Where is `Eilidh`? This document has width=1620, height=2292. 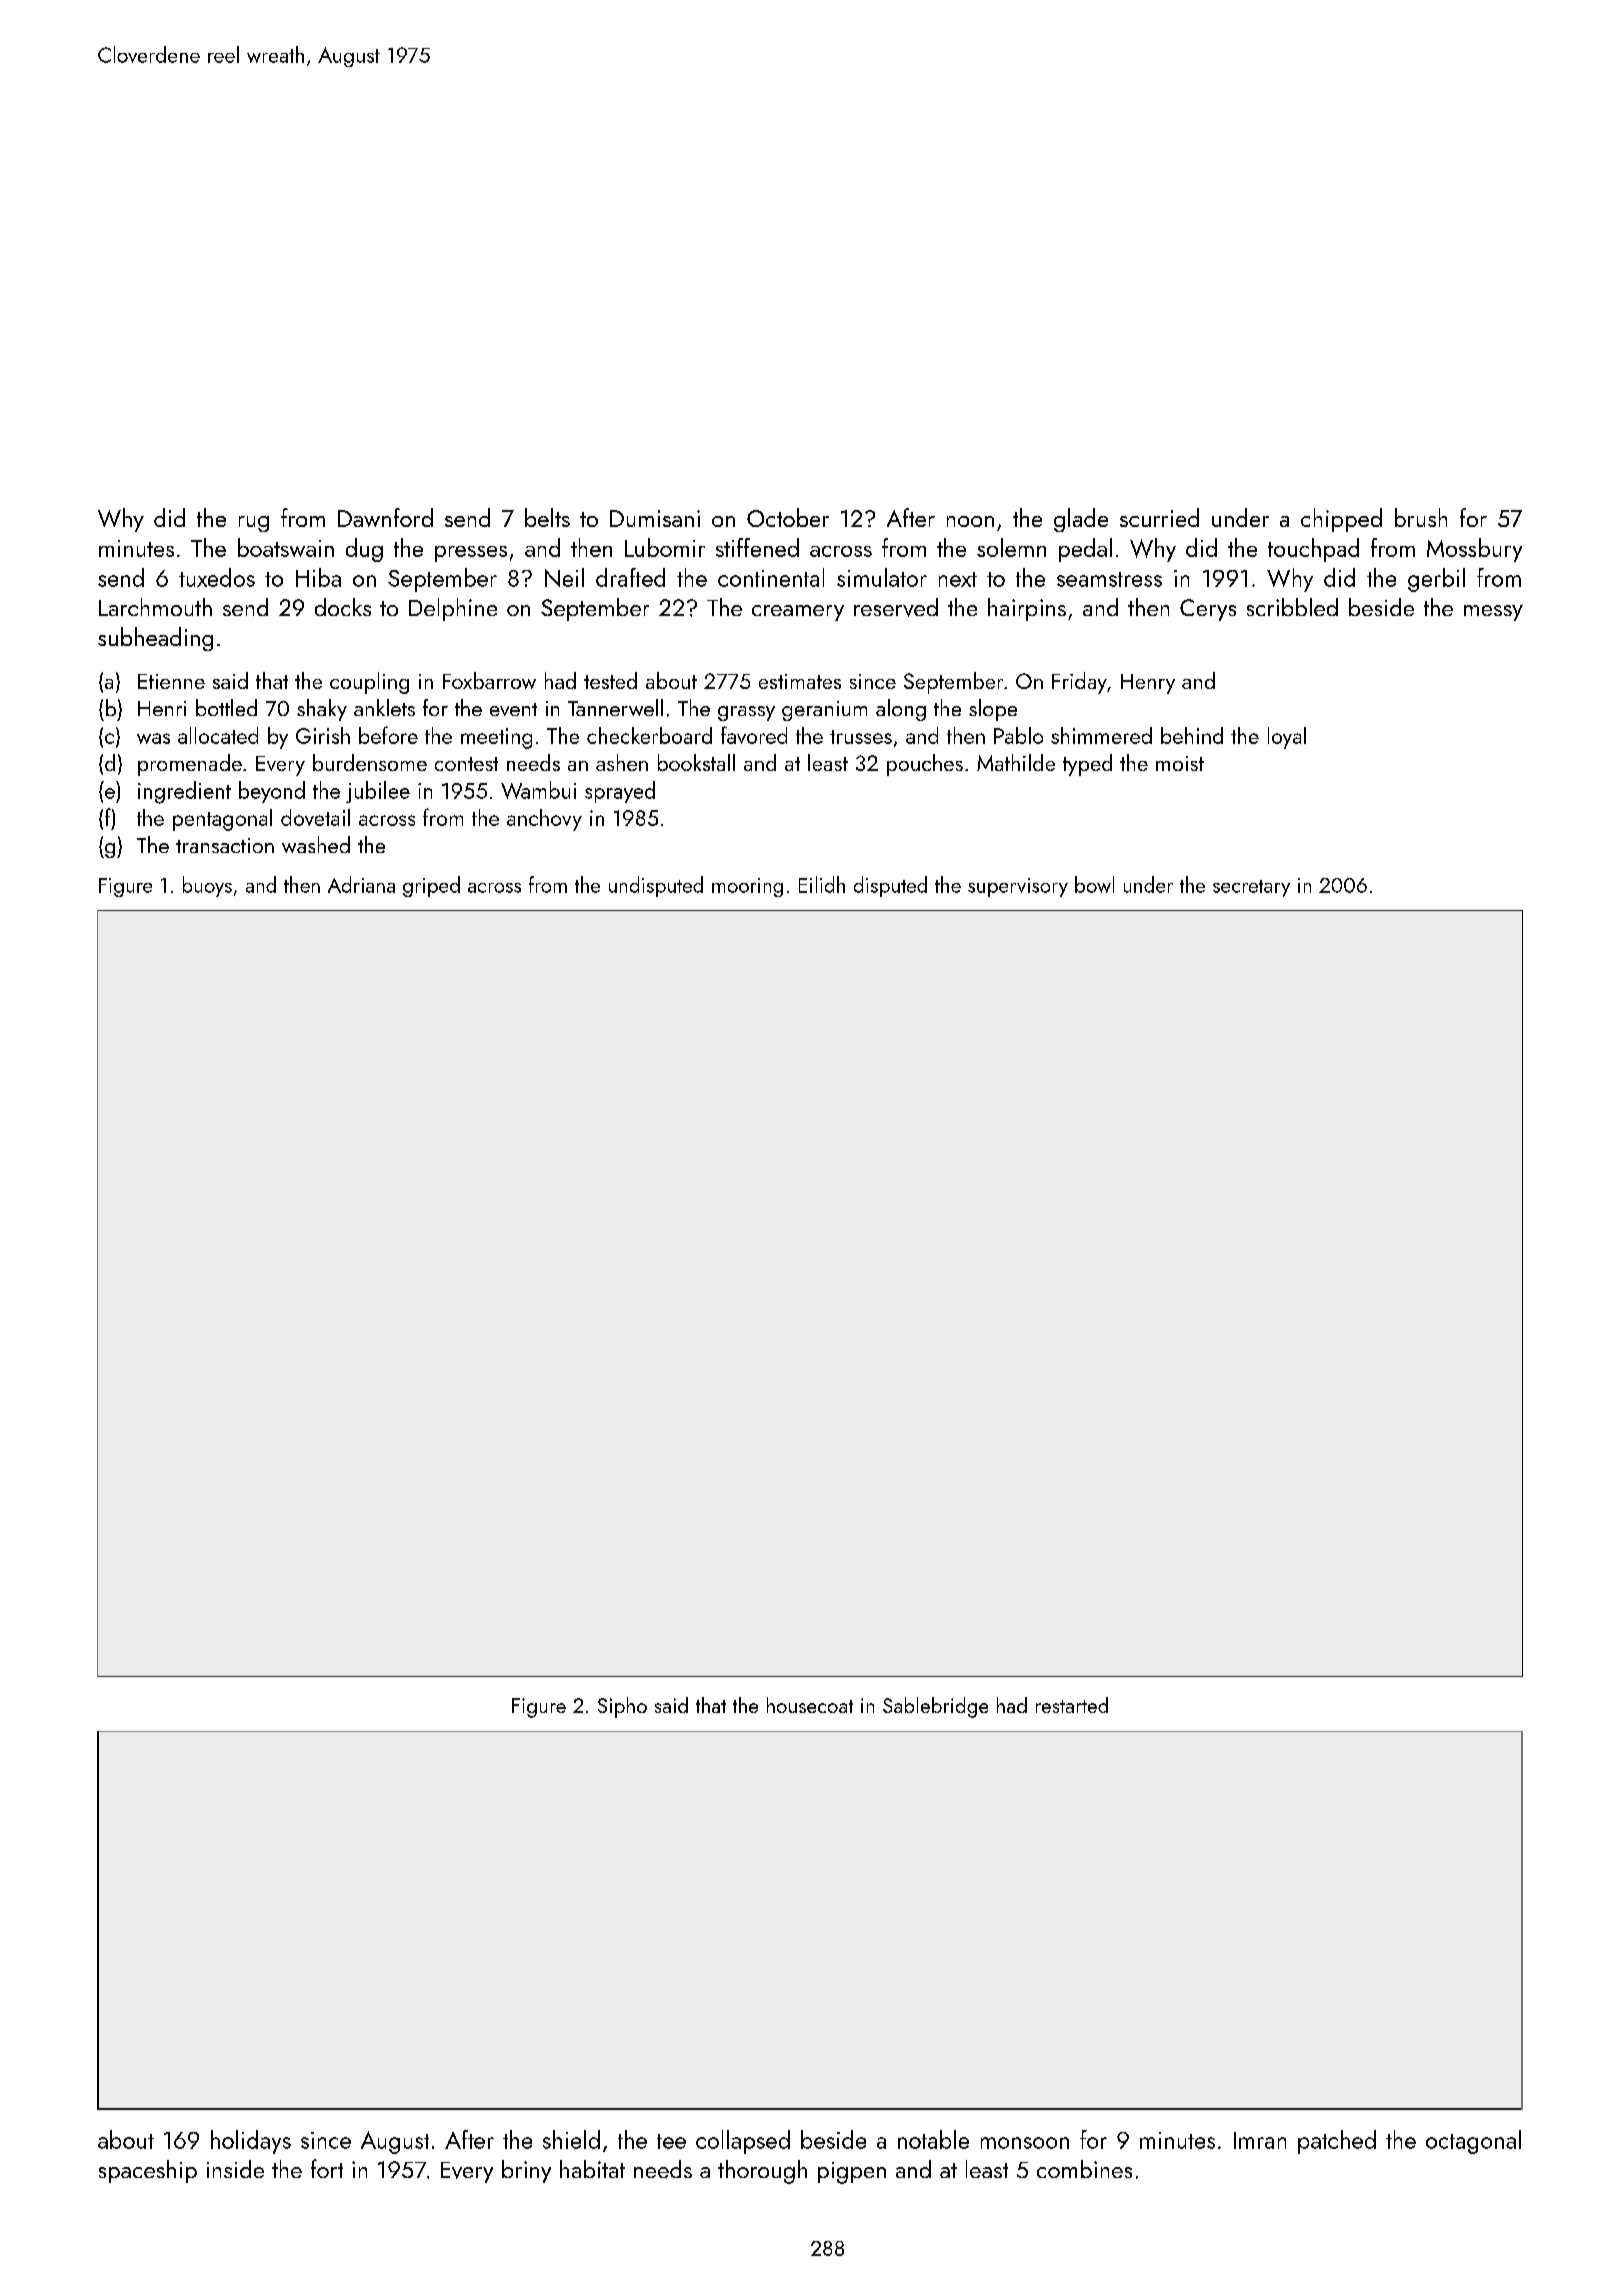 Eilidh is located at coordinates (822, 884).
